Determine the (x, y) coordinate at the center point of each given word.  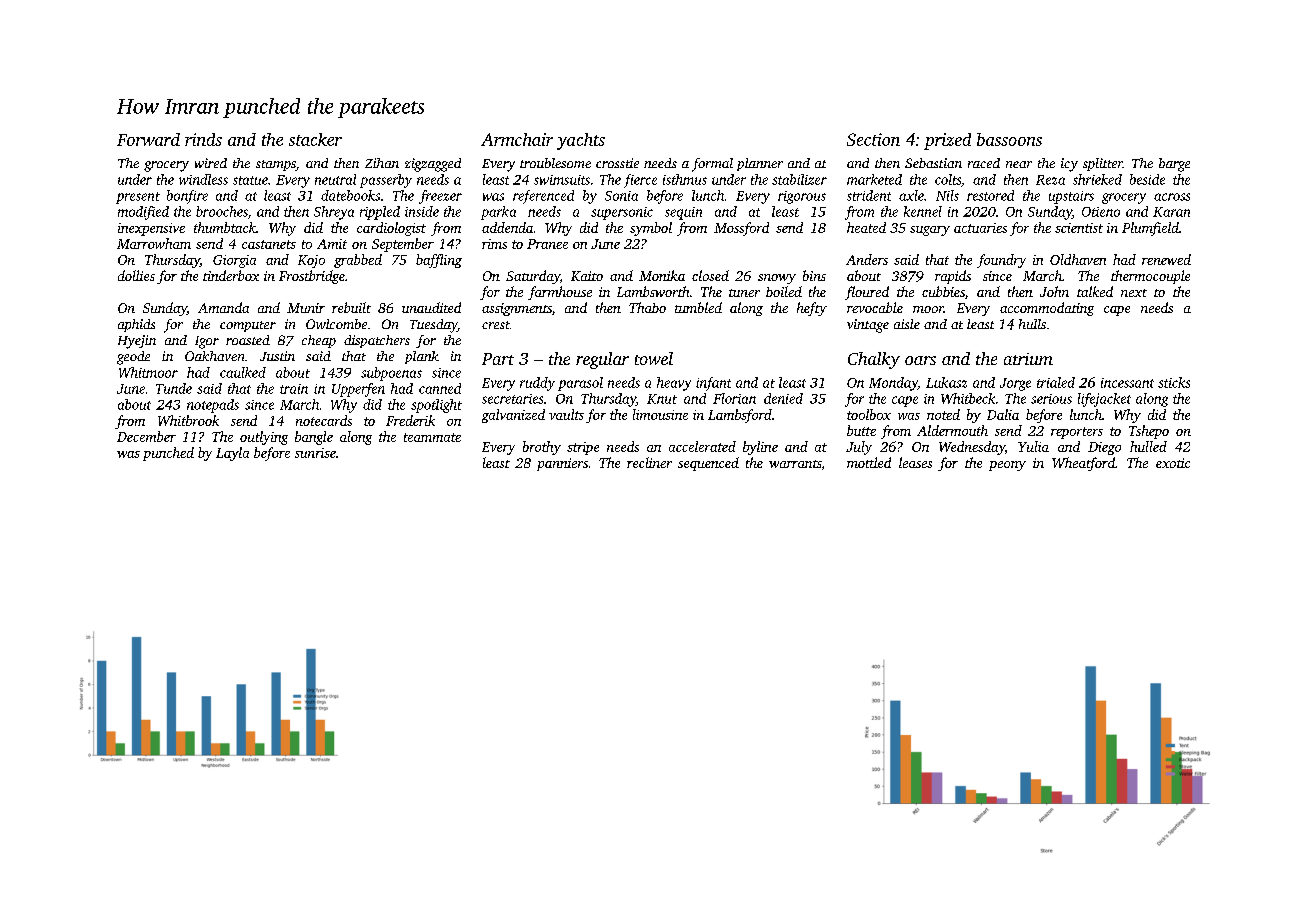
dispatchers (377, 341)
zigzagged (433, 165)
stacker (315, 139)
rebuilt (351, 307)
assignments (517, 309)
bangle (314, 438)
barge (1174, 165)
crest (496, 325)
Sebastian (933, 163)
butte (861, 430)
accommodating (1047, 309)
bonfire (187, 197)
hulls (1032, 324)
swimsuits (562, 180)
